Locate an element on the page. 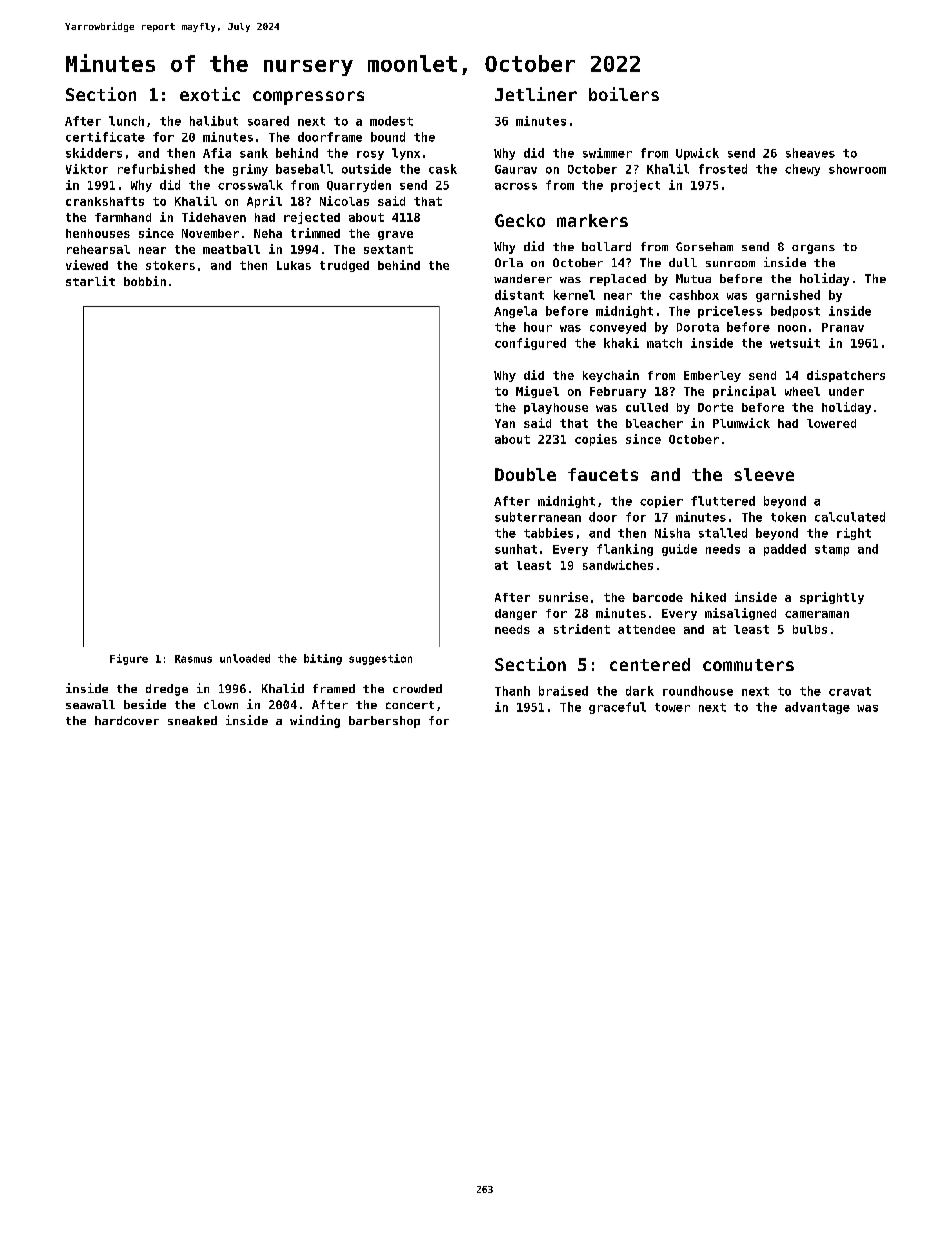 This page has height=1233, width=952. refurbished is located at coordinates (156, 169).
